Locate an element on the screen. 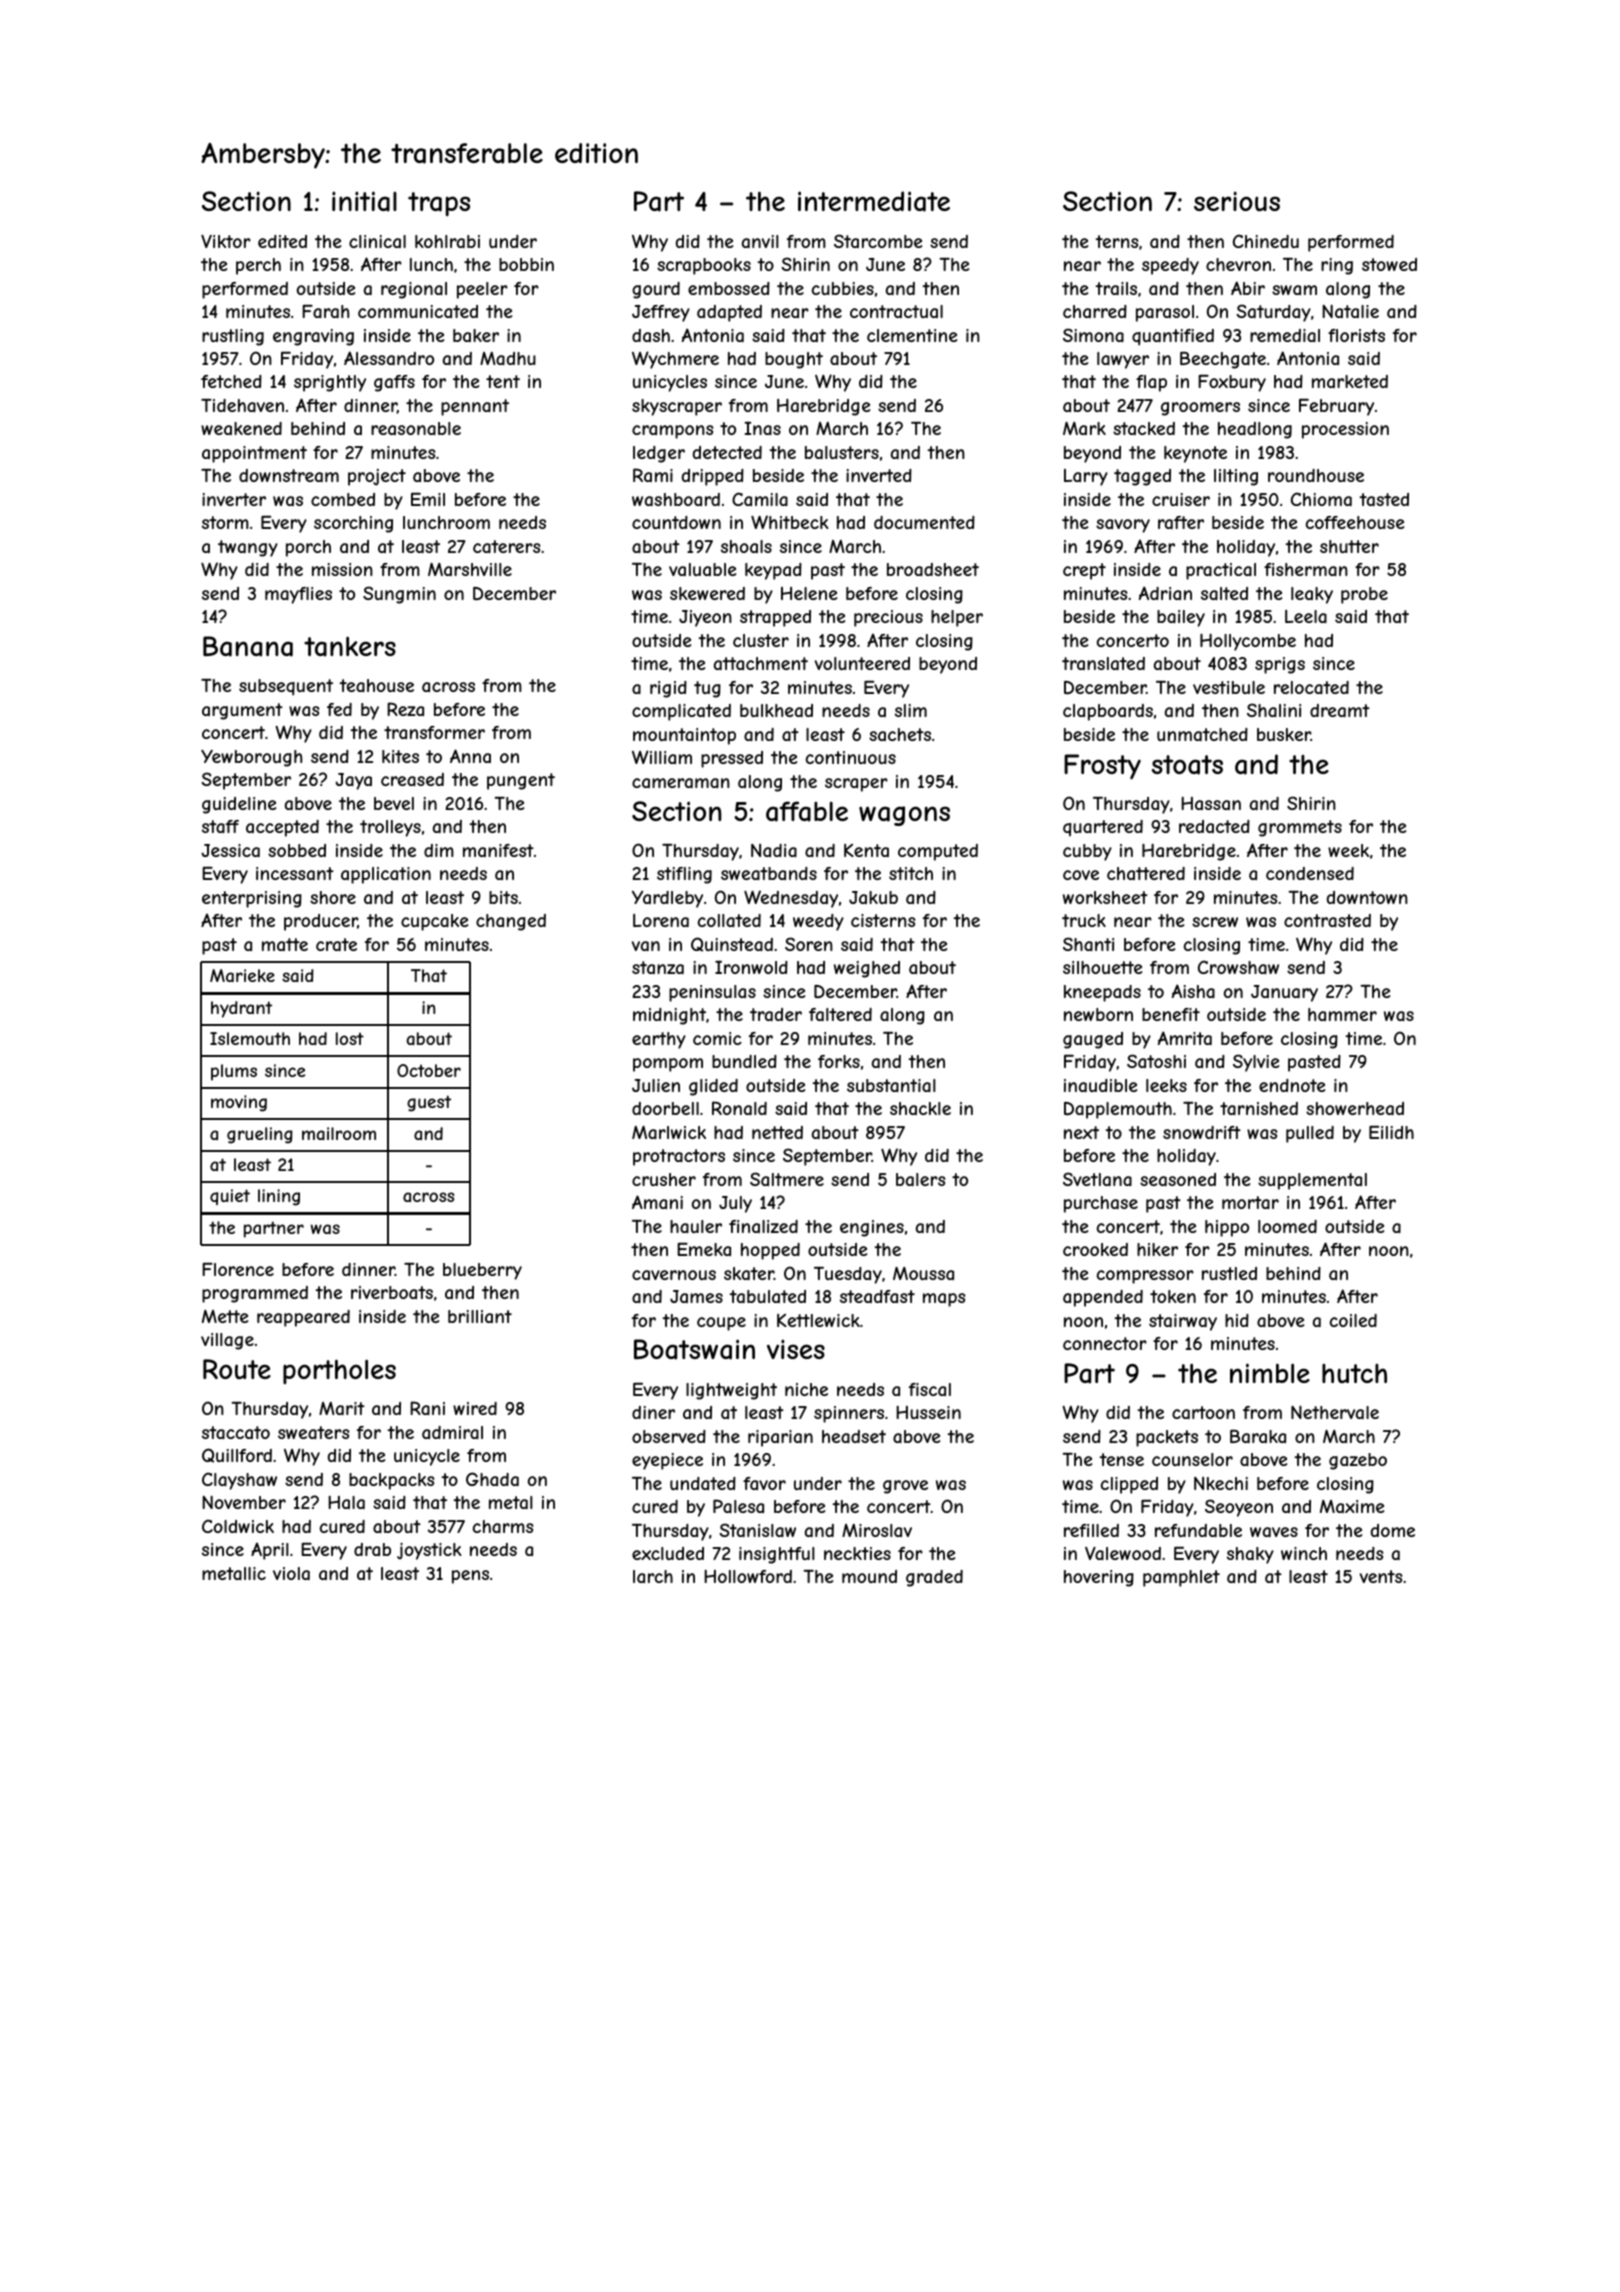 The height and width of the screenshot is (2292, 1620). larch is located at coordinates (653, 1576).
